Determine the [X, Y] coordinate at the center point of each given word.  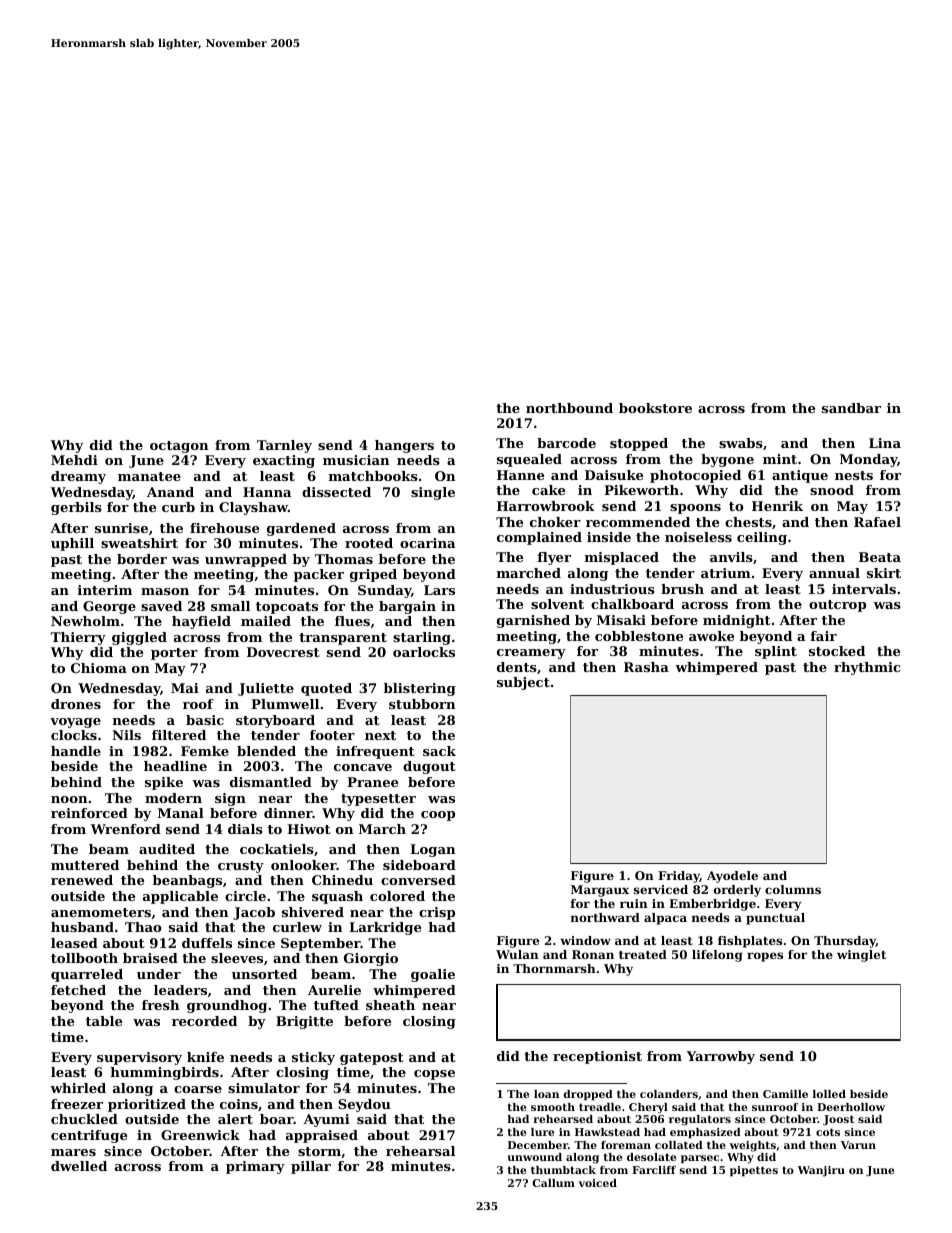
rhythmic [867, 668]
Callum [553, 1183]
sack [439, 751]
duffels [207, 943]
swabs [741, 443]
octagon [179, 447]
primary [255, 1167]
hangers [404, 446]
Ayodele [732, 877]
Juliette [266, 689]
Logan [432, 850]
